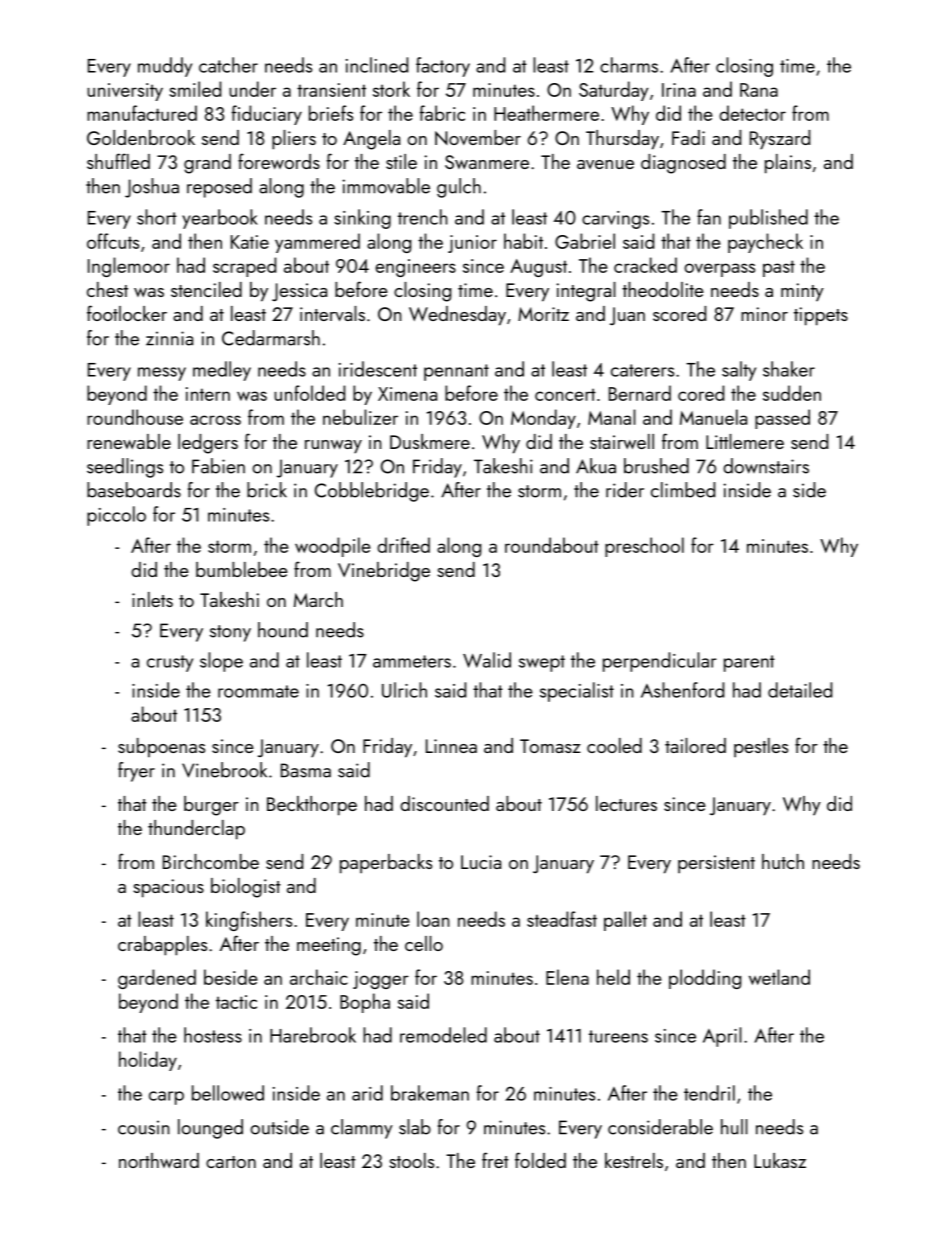  Describe the element at coordinates (749, 663) in the screenshot. I see `parent` at that location.
